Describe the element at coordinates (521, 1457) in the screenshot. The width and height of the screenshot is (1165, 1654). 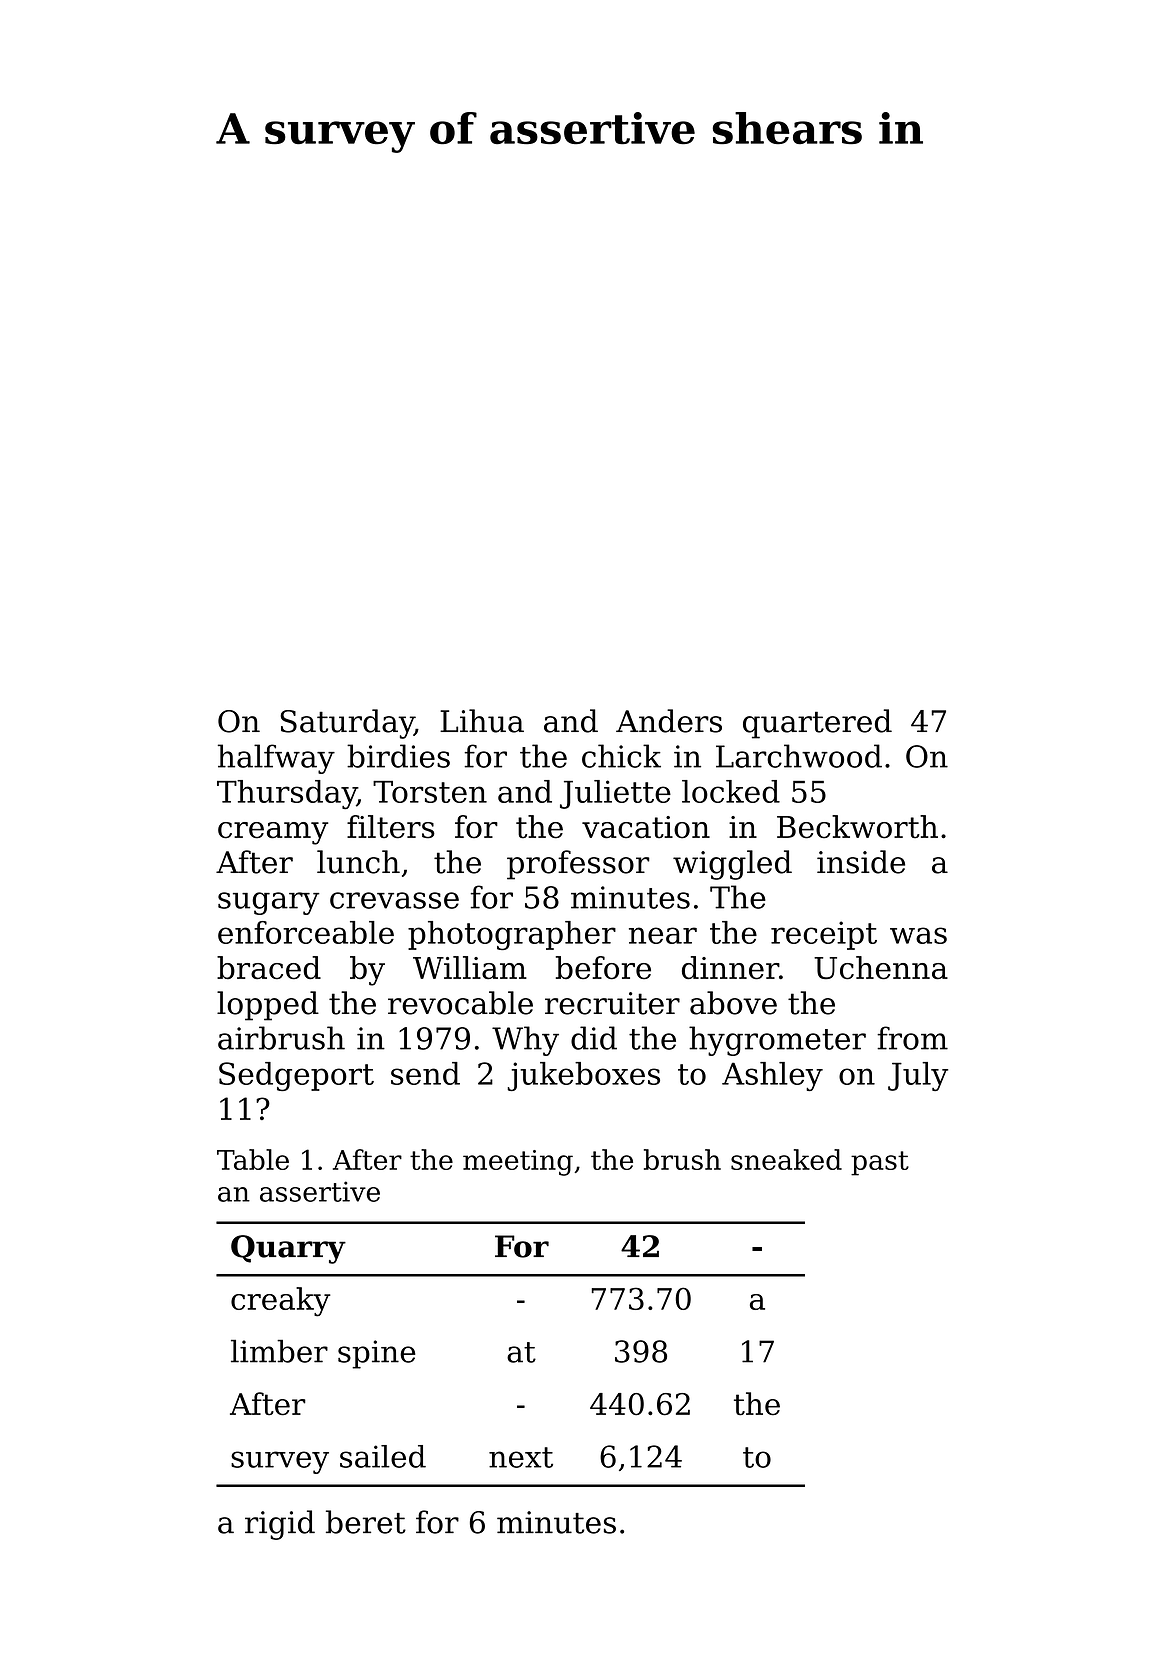
I see `next` at that location.
